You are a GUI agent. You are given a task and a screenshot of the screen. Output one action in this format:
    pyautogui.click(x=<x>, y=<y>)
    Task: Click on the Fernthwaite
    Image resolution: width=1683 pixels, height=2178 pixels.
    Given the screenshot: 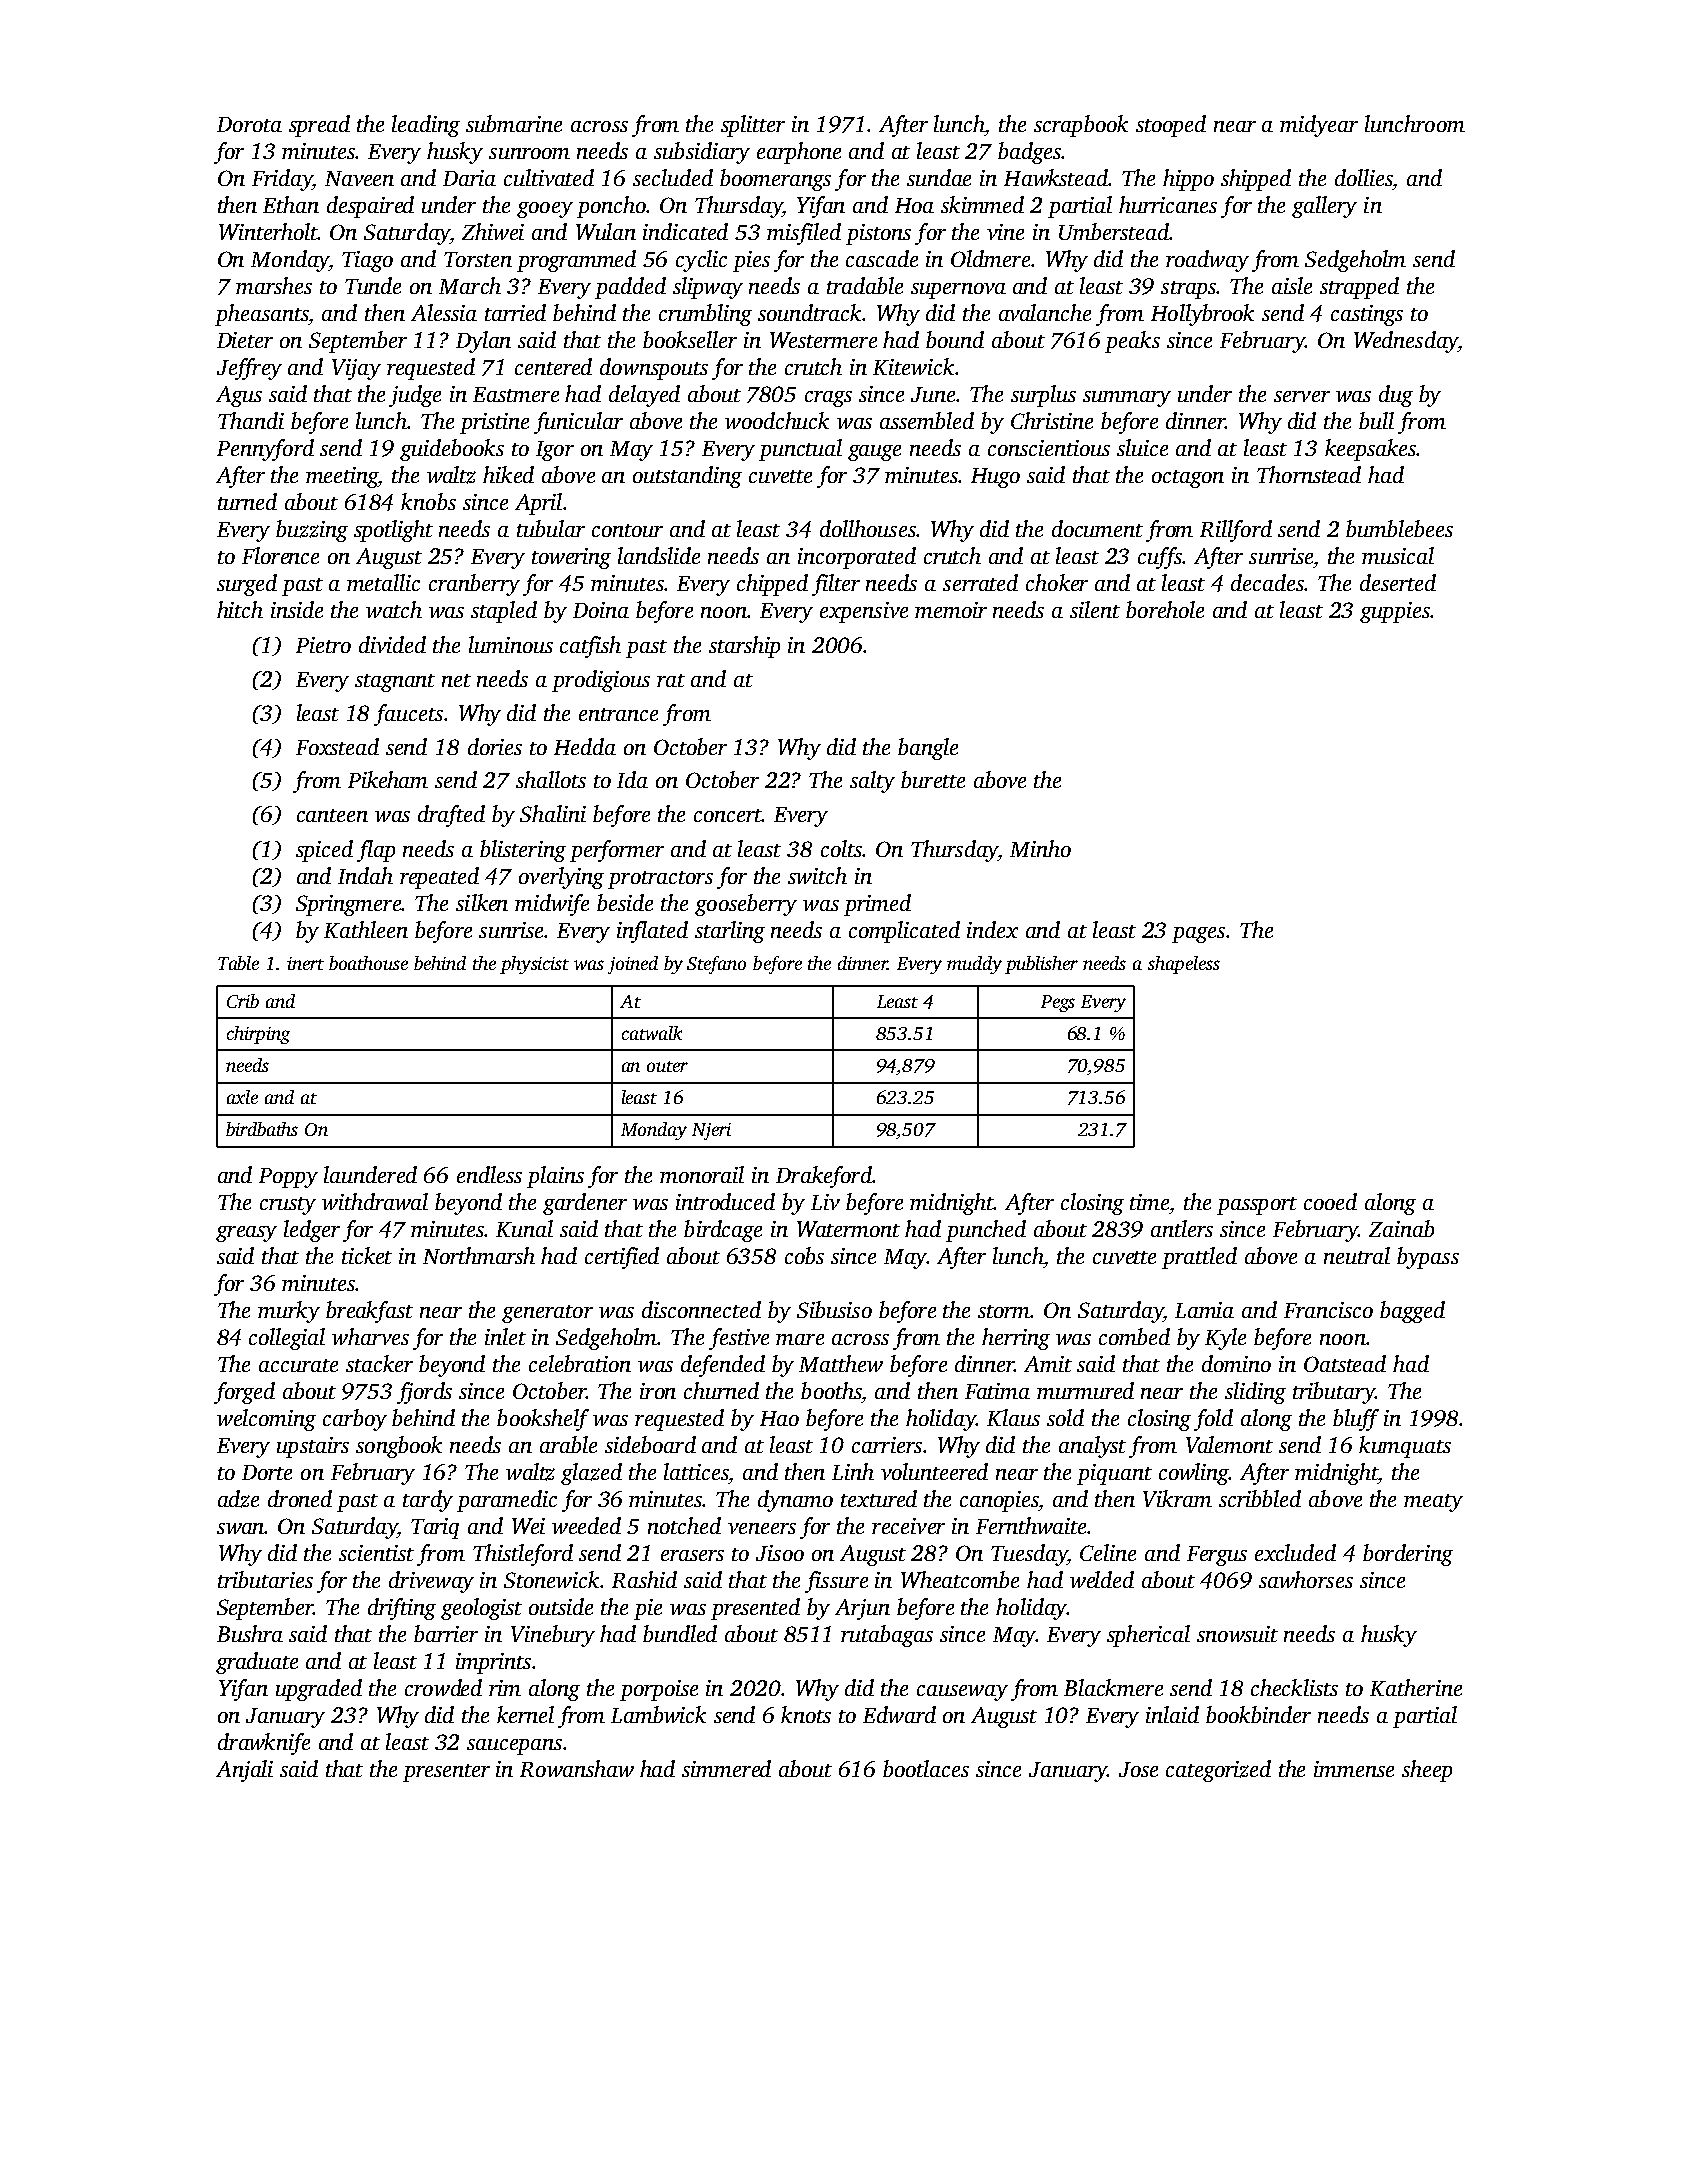 What is the action you would take?
    pyautogui.click(x=1031, y=1525)
